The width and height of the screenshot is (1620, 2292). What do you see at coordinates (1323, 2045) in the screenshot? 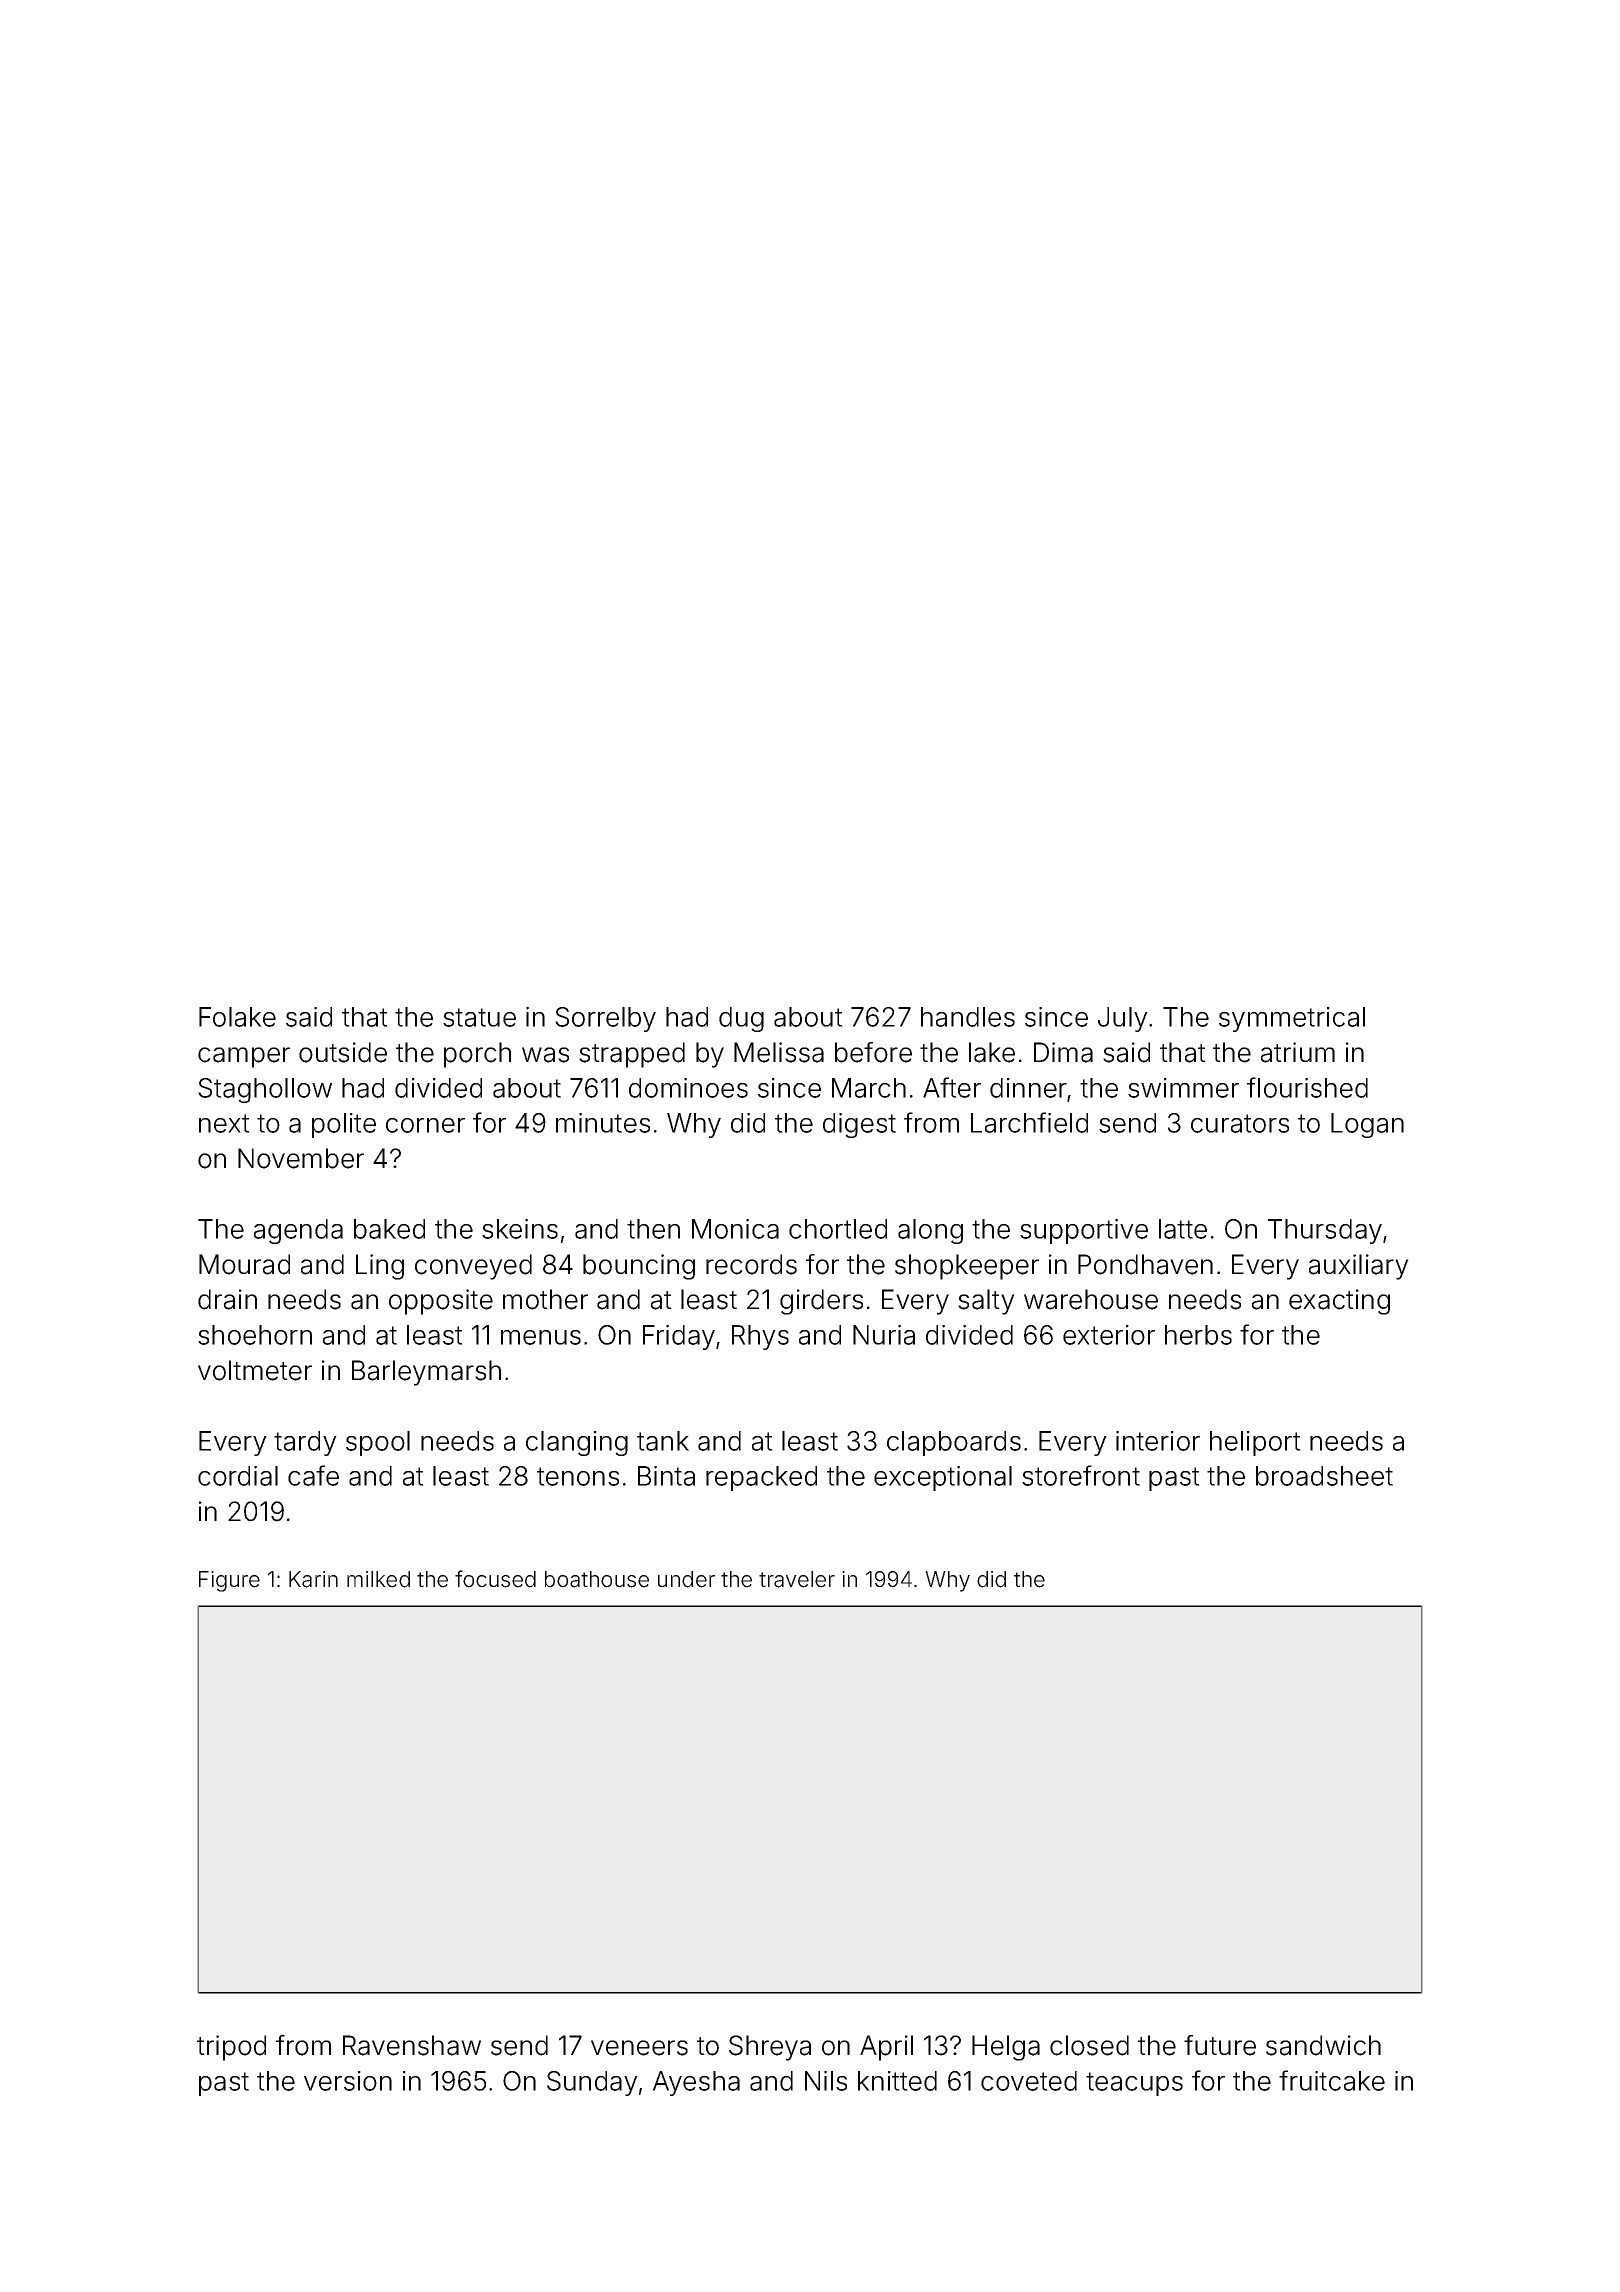
I see `sandwich` at bounding box center [1323, 2045].
